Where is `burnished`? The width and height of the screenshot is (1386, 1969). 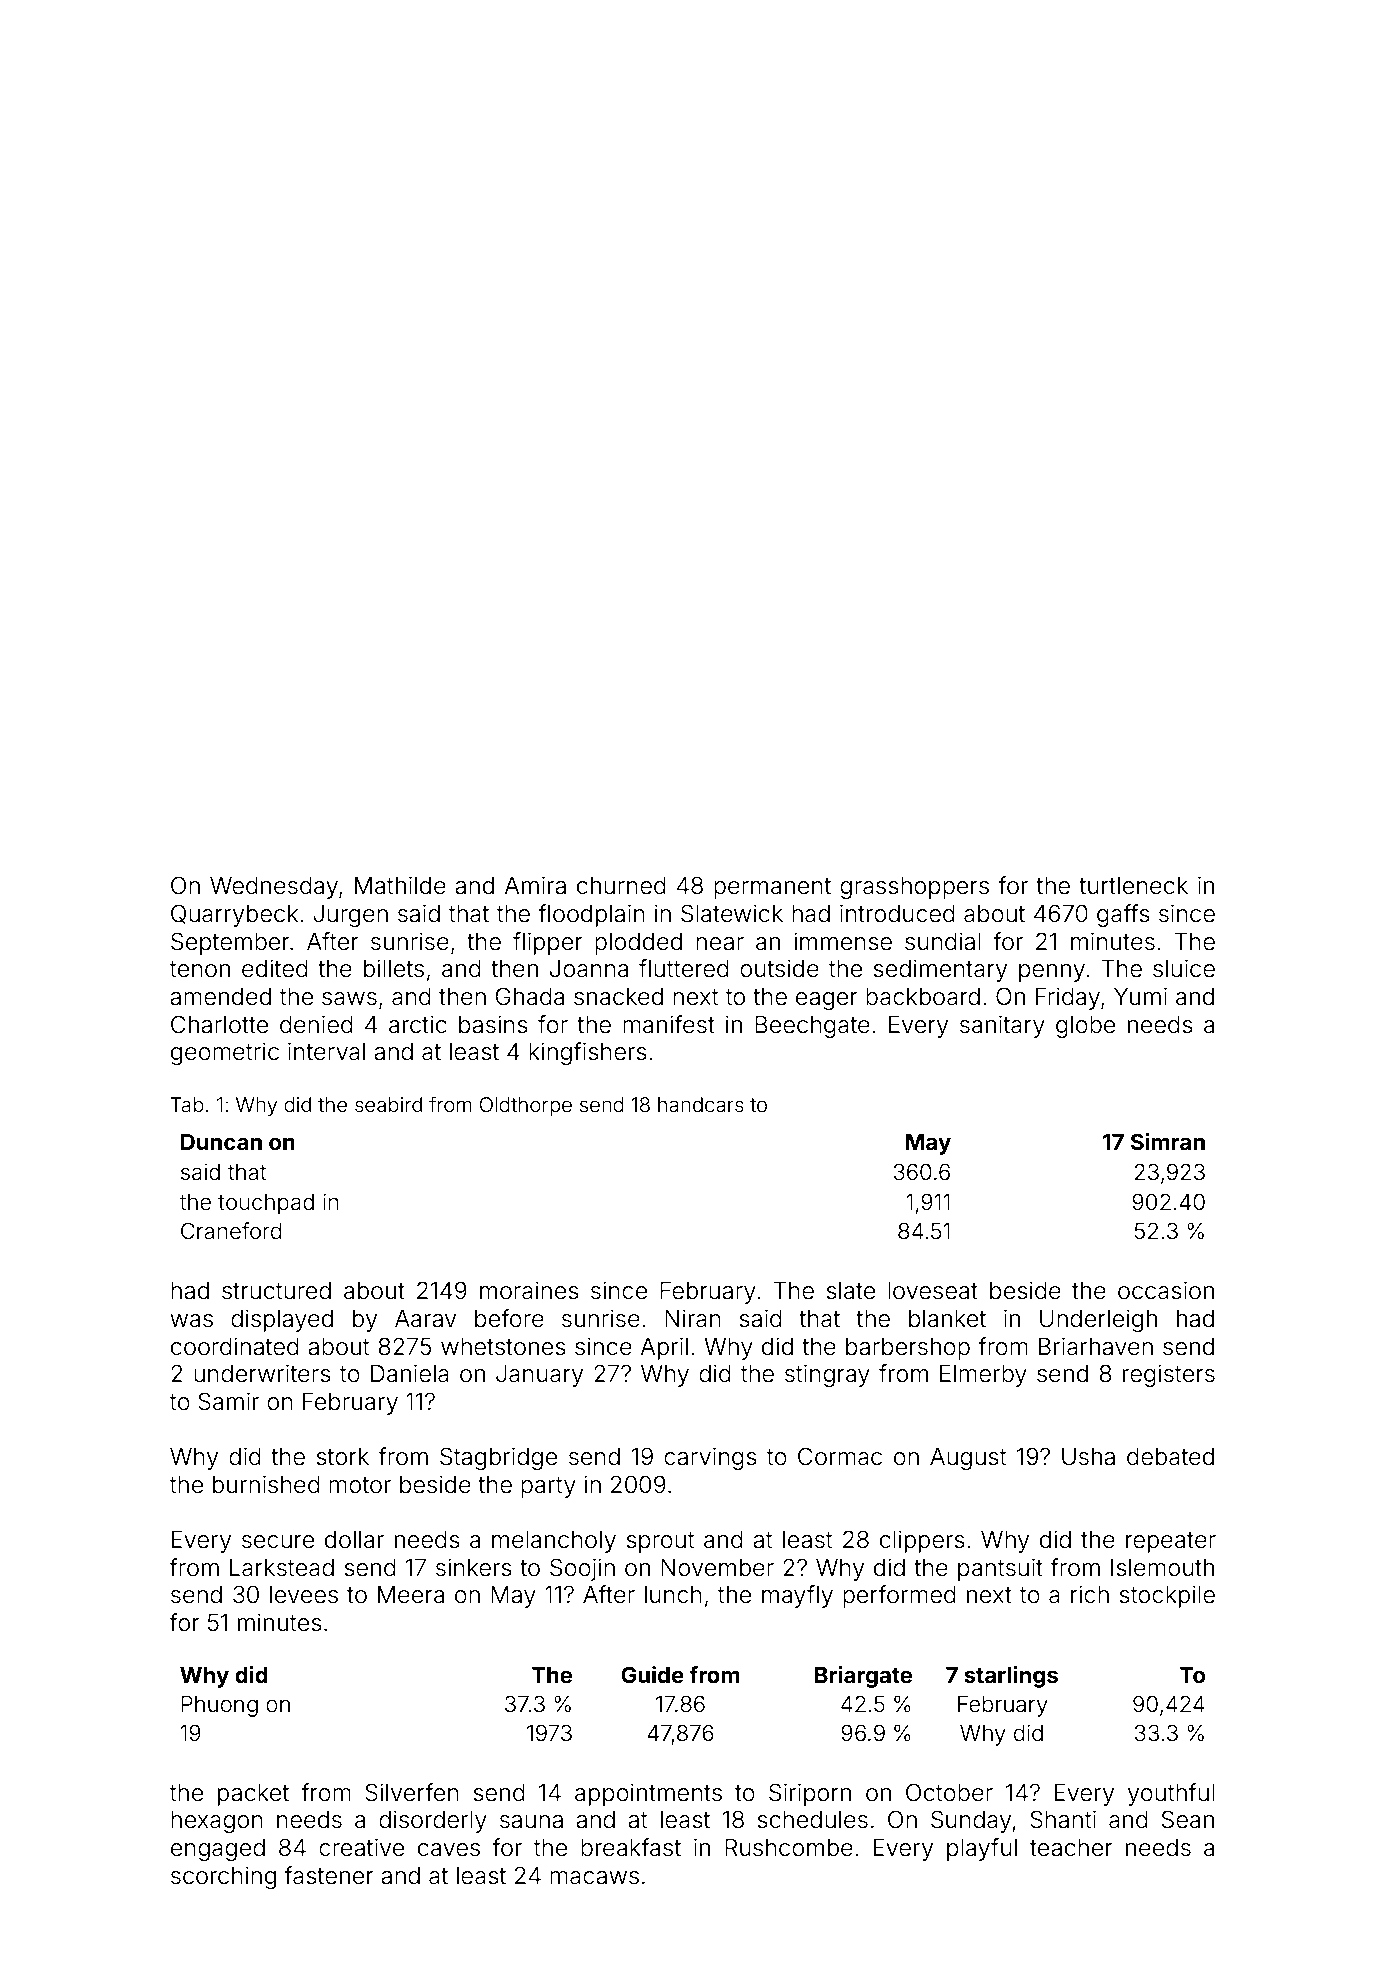
burnished is located at coordinates (266, 1484).
